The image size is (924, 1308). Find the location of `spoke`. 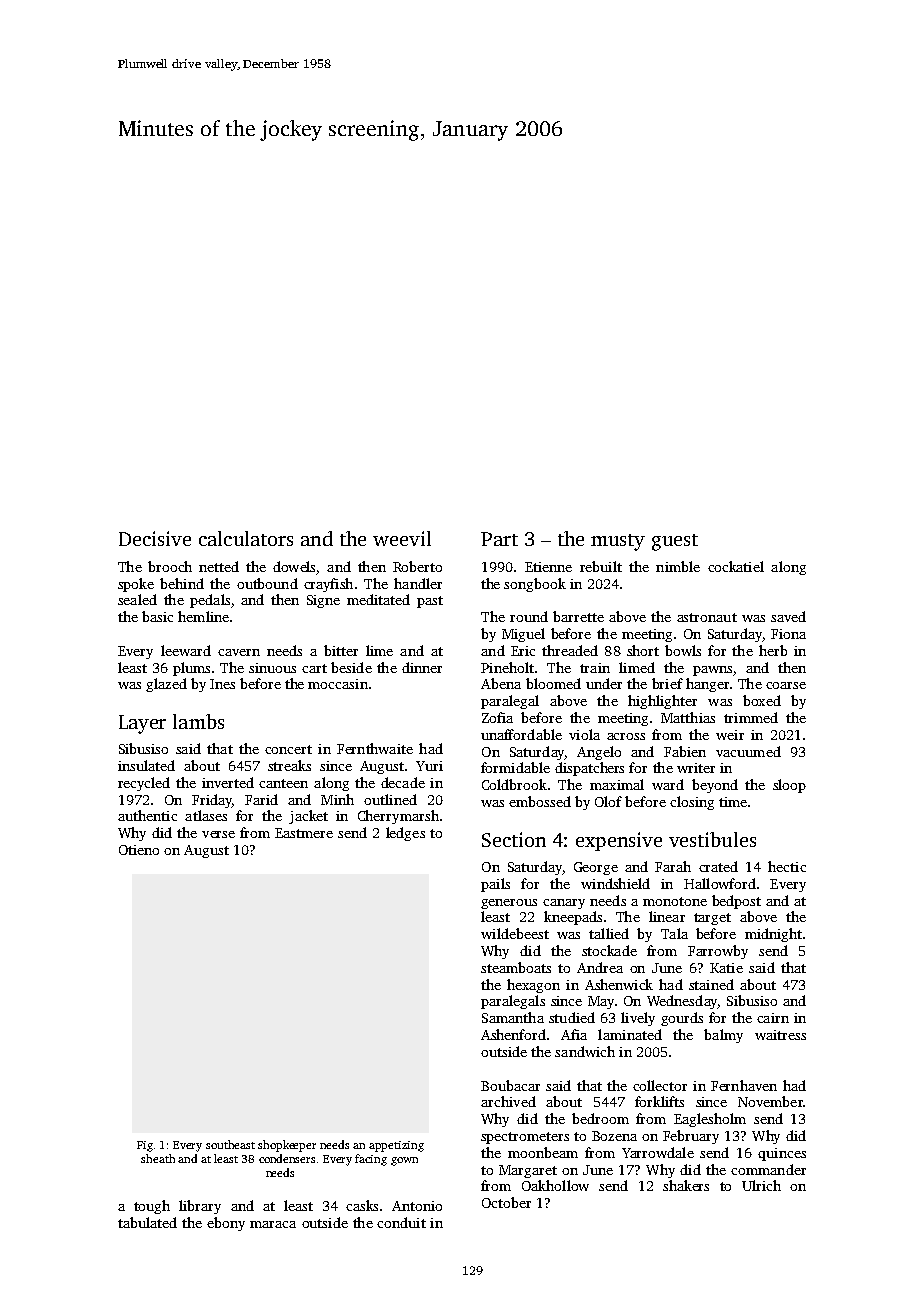

spoke is located at coordinates (136, 585).
